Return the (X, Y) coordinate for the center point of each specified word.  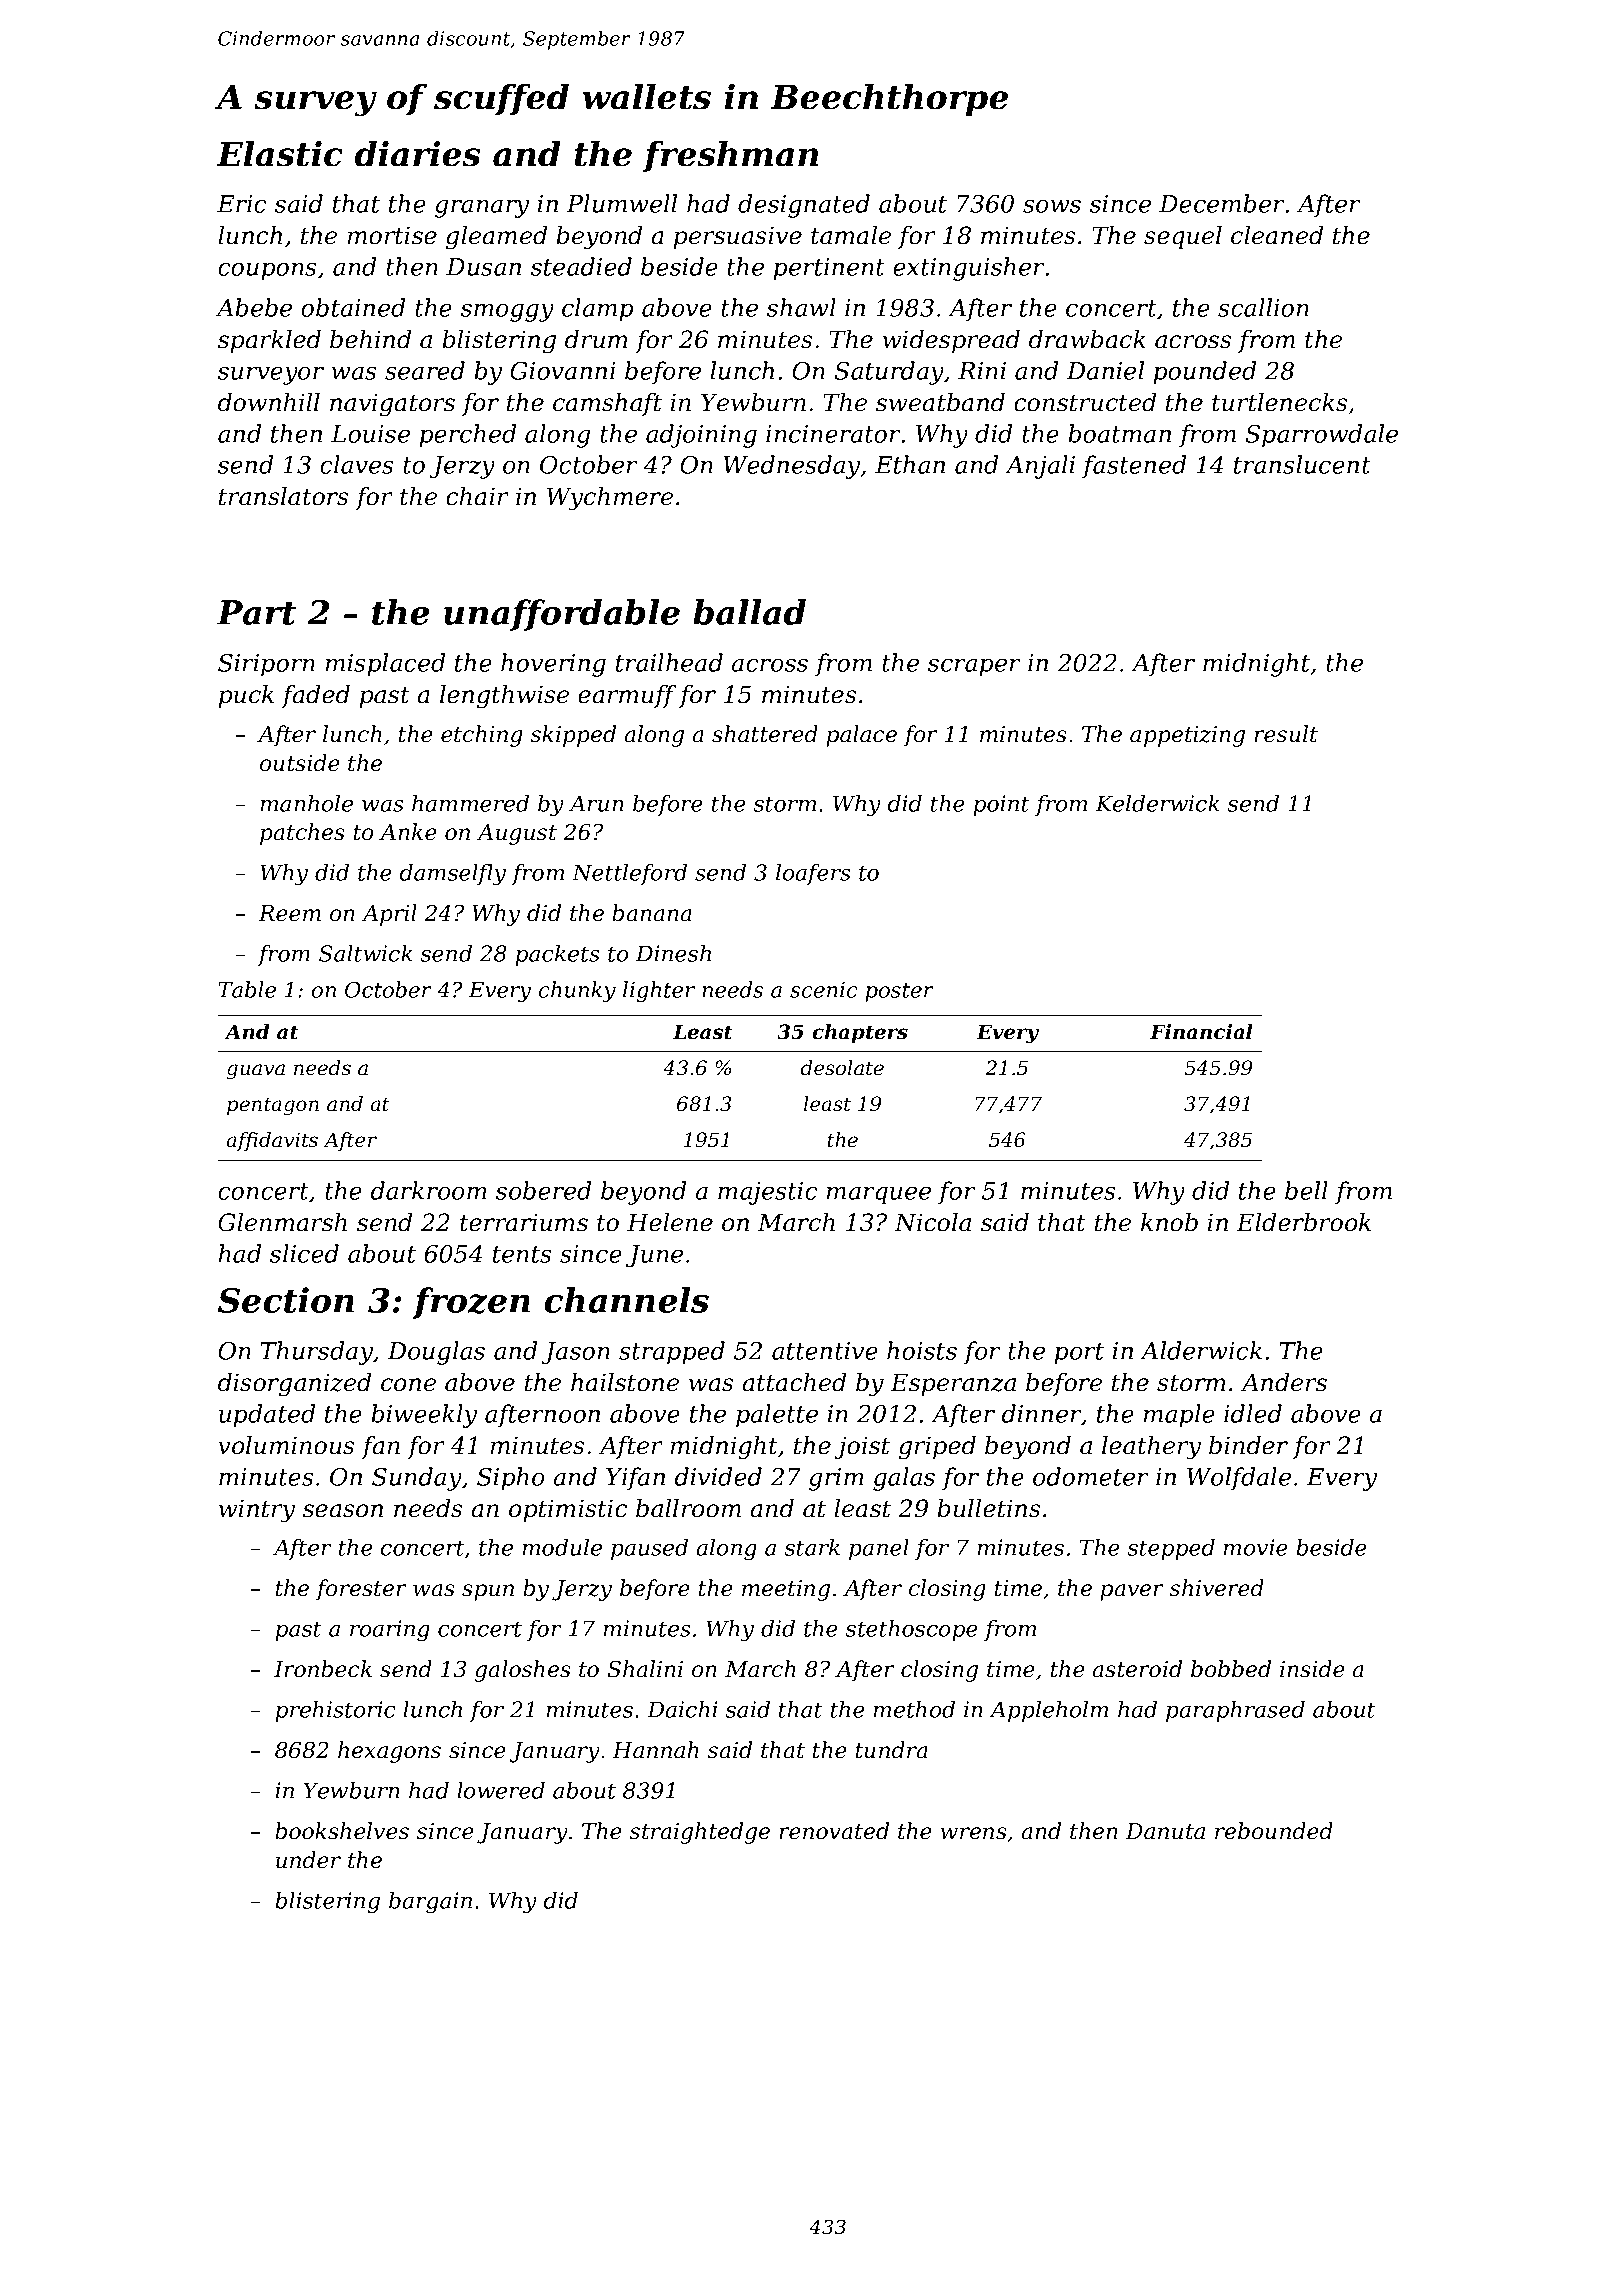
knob (1169, 1222)
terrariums (524, 1222)
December (1222, 203)
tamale (851, 235)
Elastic (280, 154)
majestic (768, 1193)
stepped (1171, 1549)
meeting (786, 1590)
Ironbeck (323, 1669)
